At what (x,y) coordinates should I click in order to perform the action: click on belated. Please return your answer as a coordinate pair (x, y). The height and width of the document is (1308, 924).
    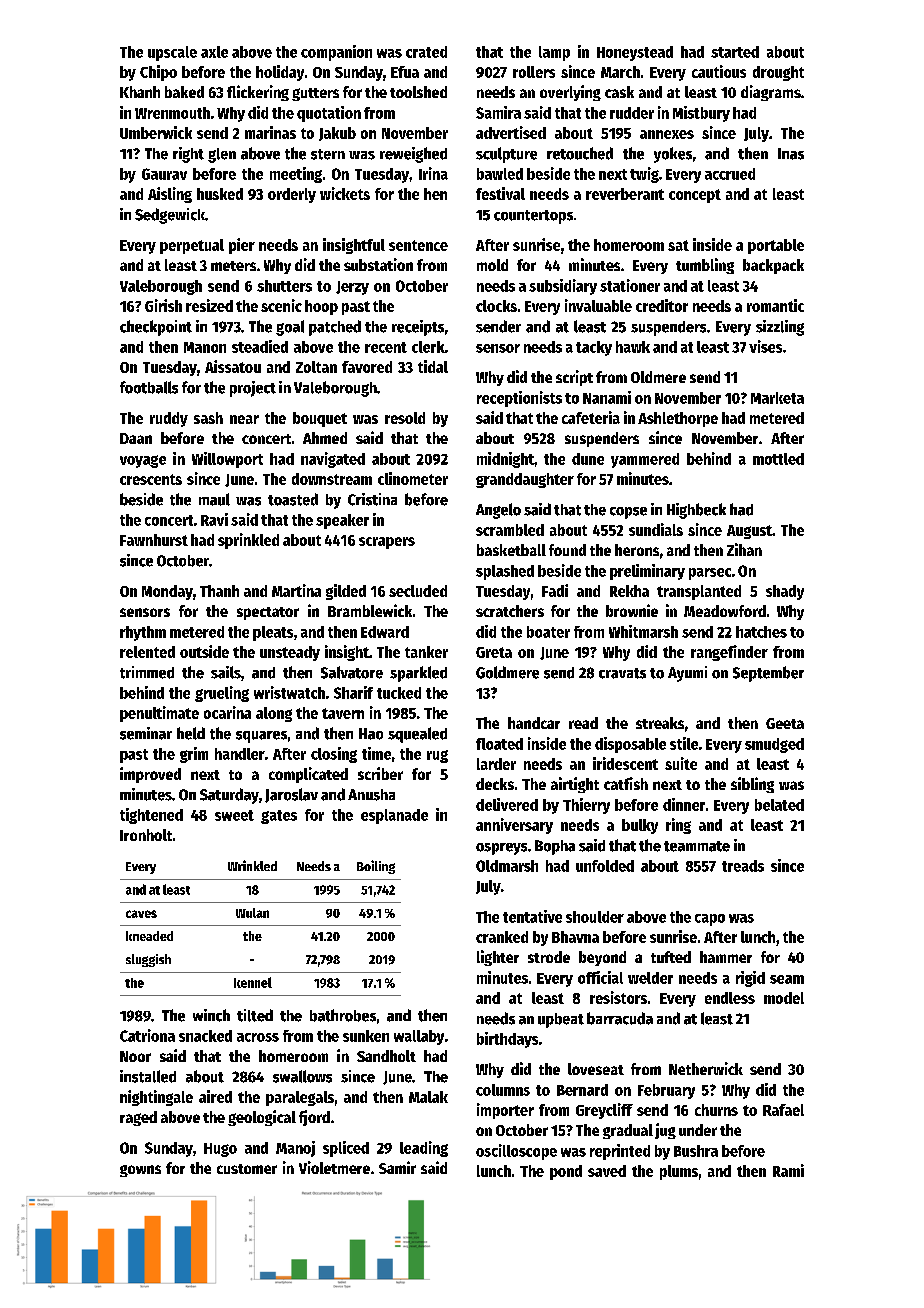
    Looking at the image, I should click on (779, 805).
